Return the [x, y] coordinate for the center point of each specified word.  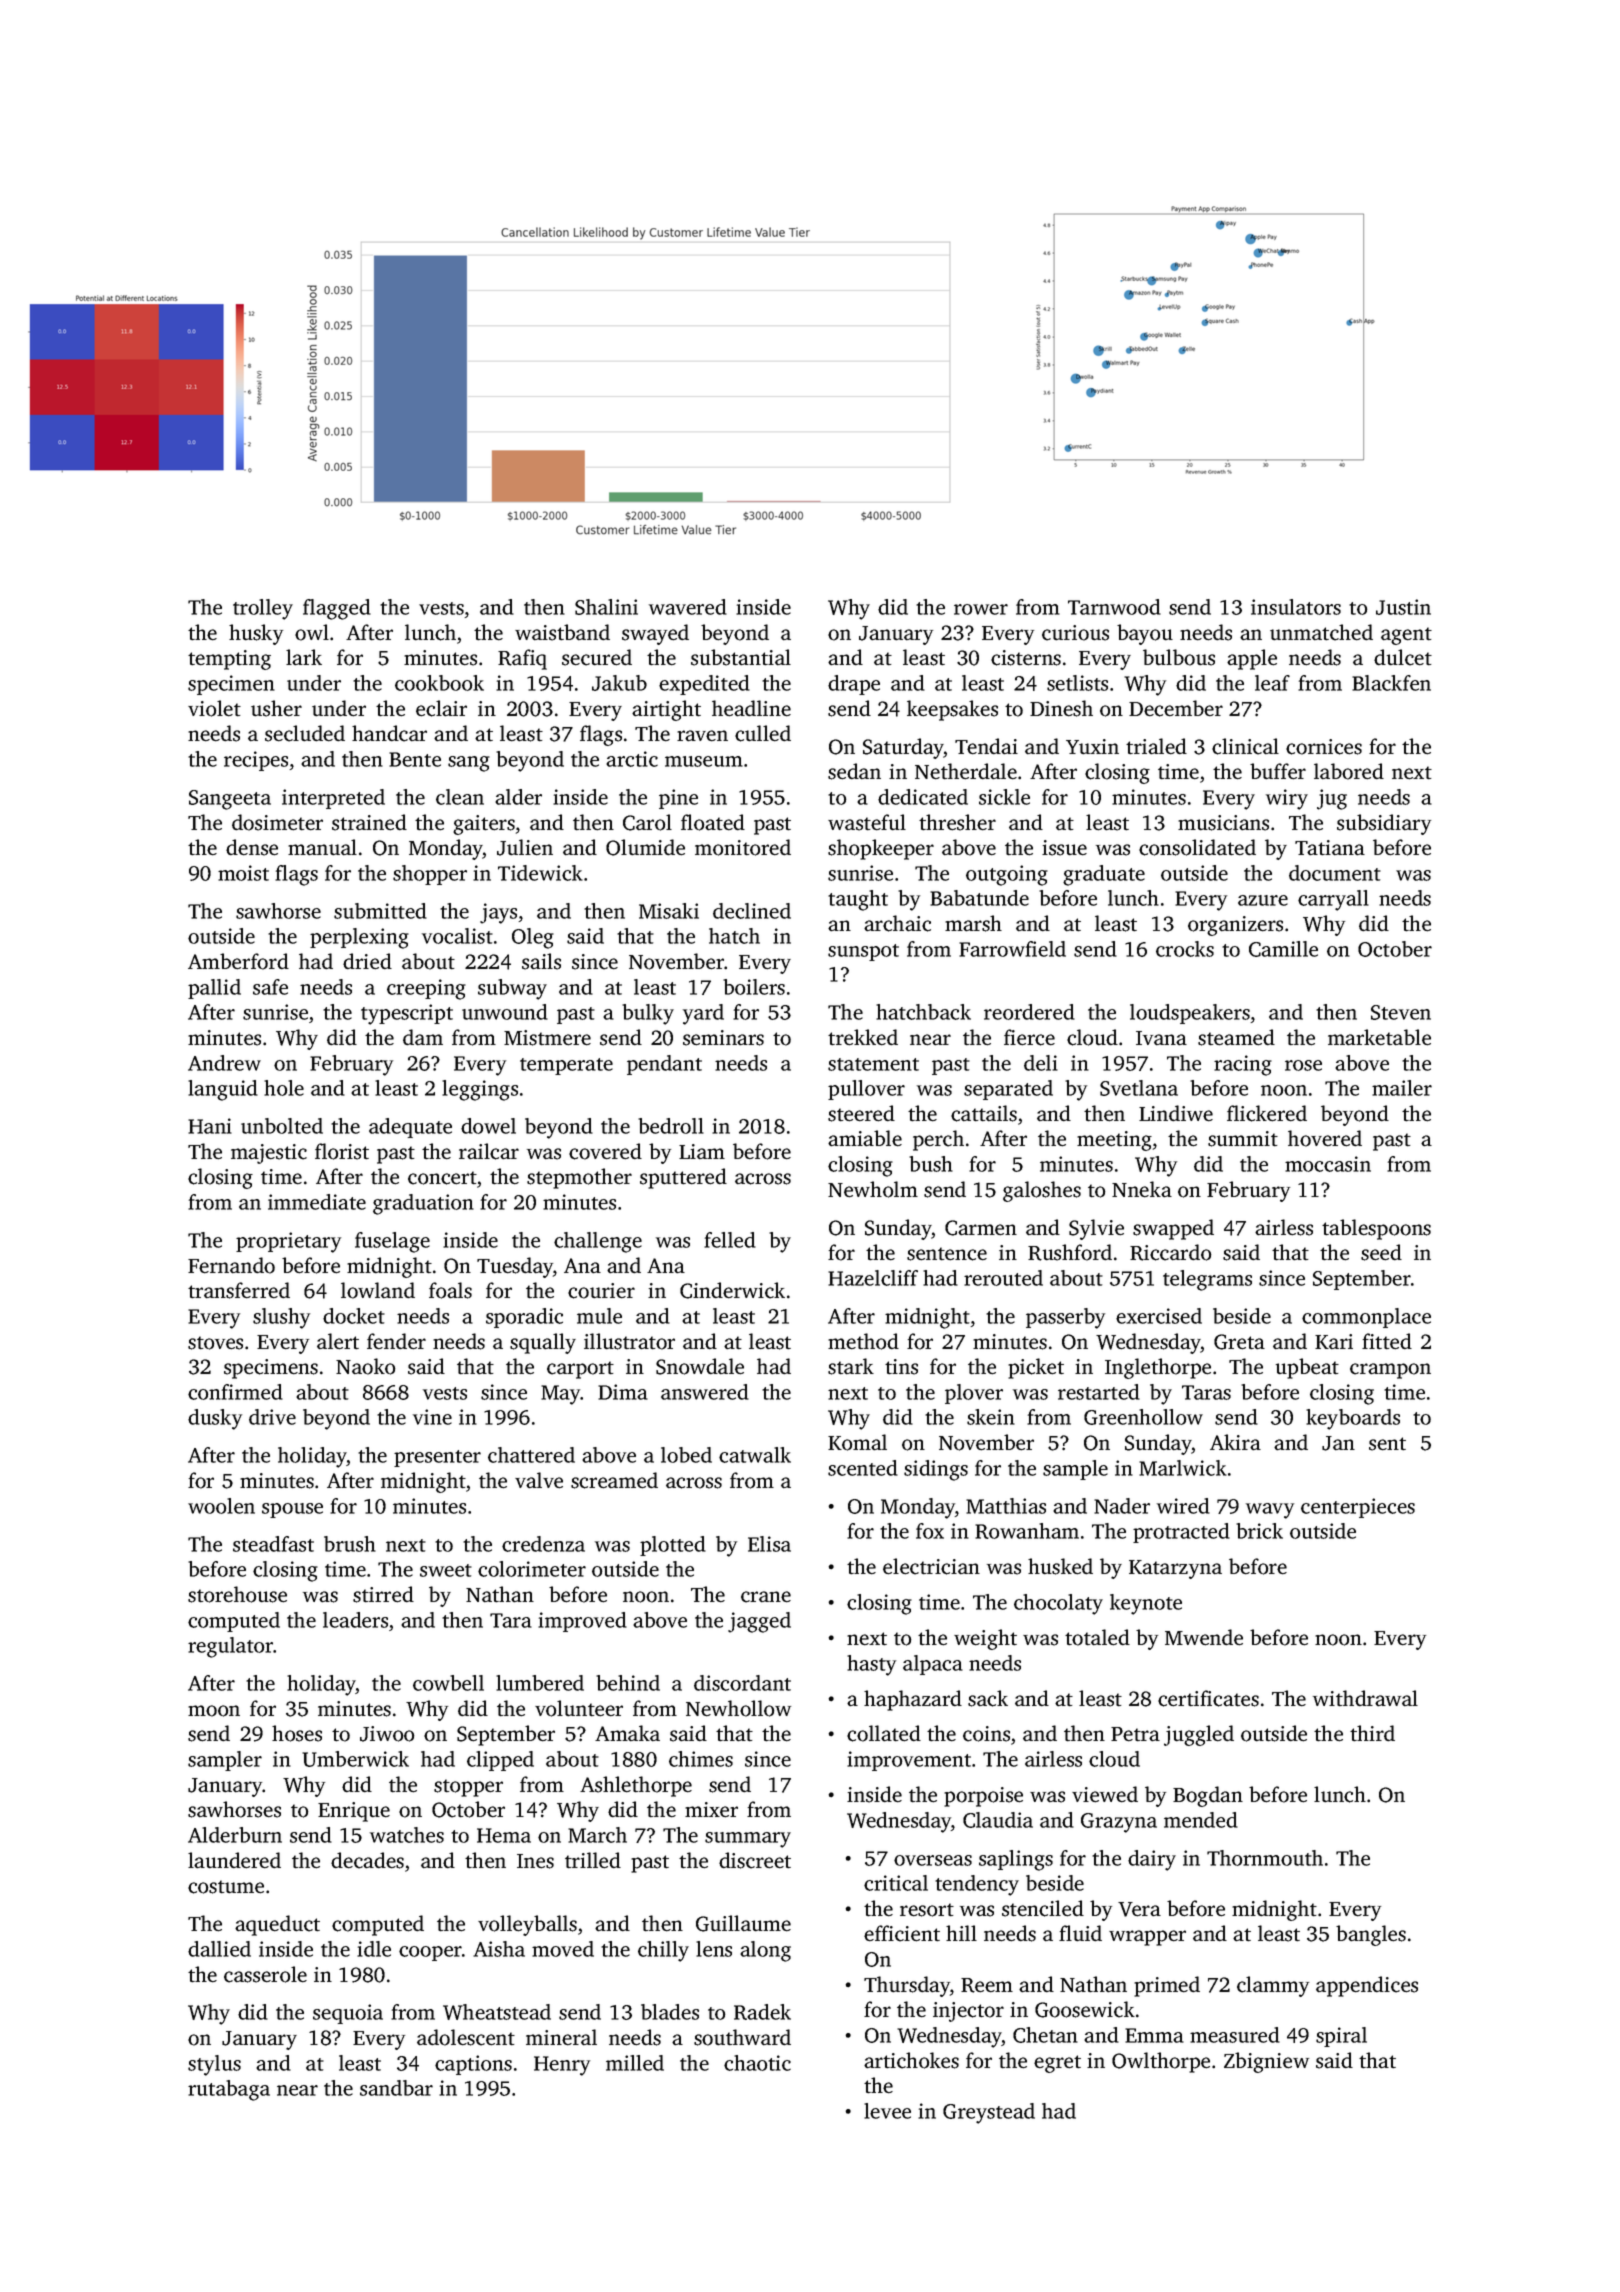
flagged [337, 609]
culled [763, 733]
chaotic [757, 2063]
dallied [219, 1949]
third [1372, 1733]
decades [367, 1860]
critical [896, 1883]
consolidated [1197, 847]
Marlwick [1183, 1468]
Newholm [873, 1189]
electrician [931, 1566]
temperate [566, 1066]
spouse [292, 1510]
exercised [1159, 1316]
